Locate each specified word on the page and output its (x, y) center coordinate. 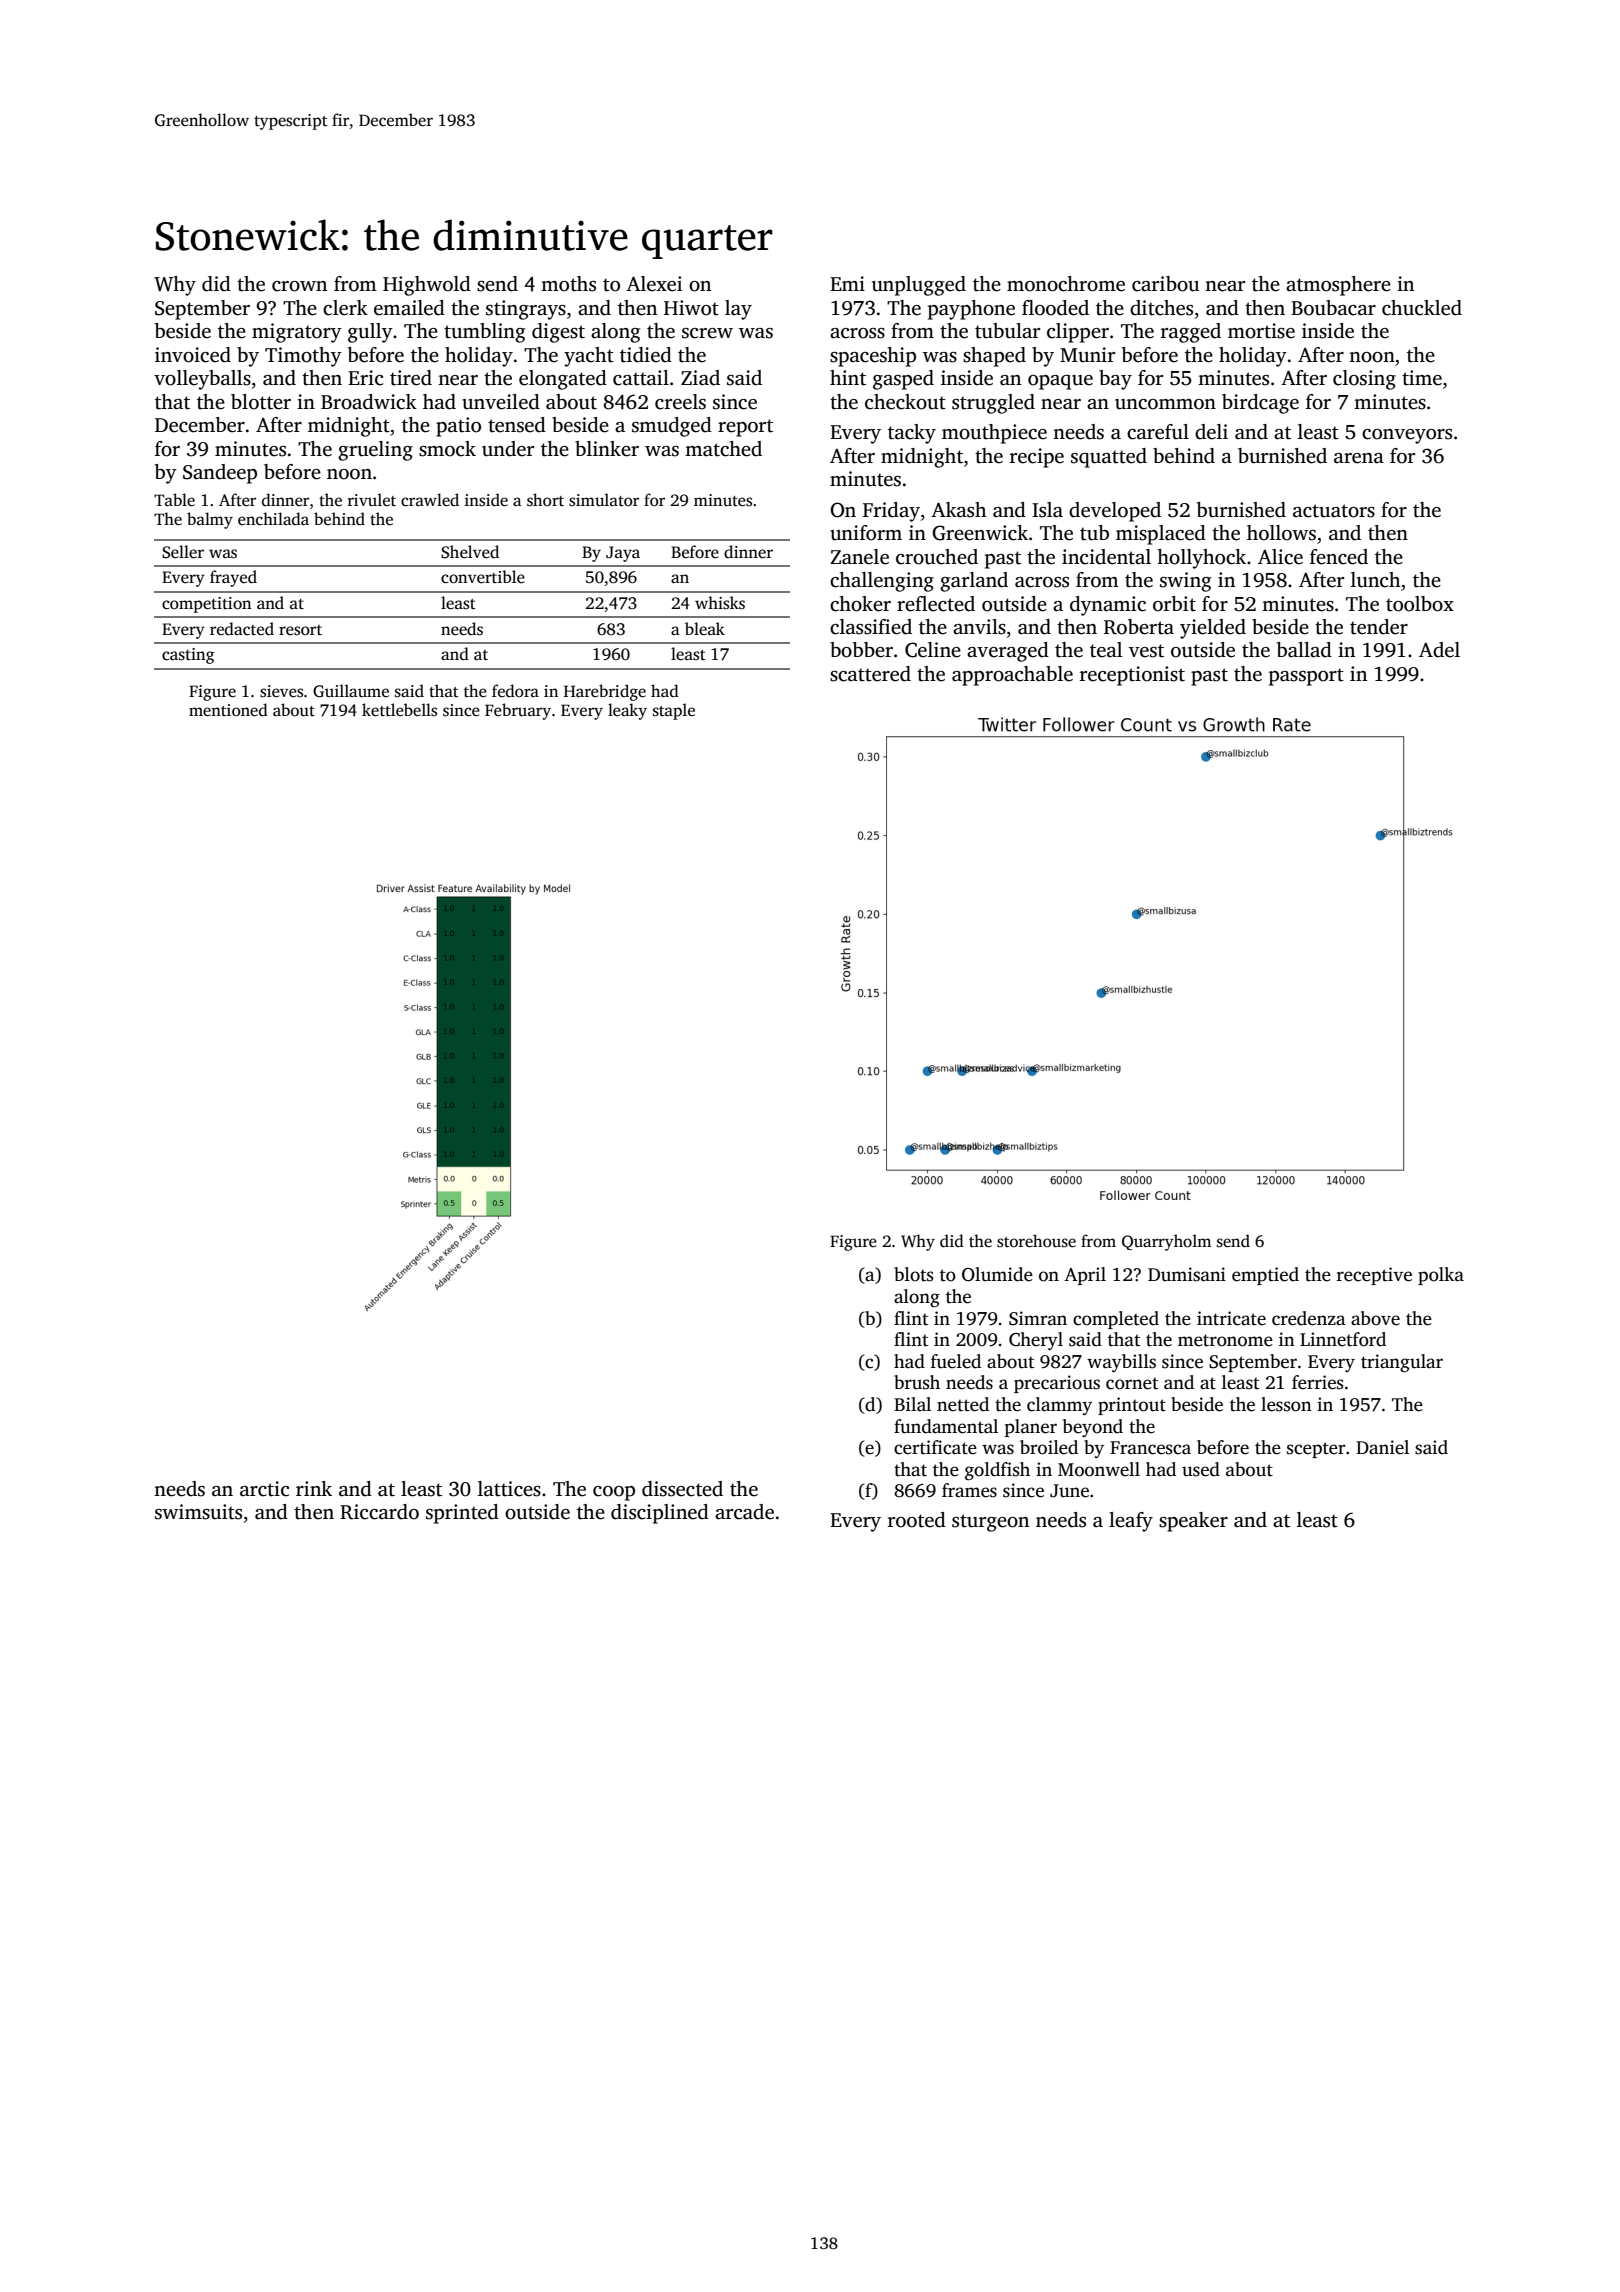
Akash (959, 510)
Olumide (997, 1274)
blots (913, 1274)
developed (1115, 512)
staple (674, 711)
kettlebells (399, 710)
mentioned (228, 710)
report (745, 428)
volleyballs (202, 380)
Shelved (470, 552)
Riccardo (379, 1512)
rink (314, 1488)
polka (1441, 1276)
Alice (1280, 557)
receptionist (1132, 676)
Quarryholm (1166, 1242)
